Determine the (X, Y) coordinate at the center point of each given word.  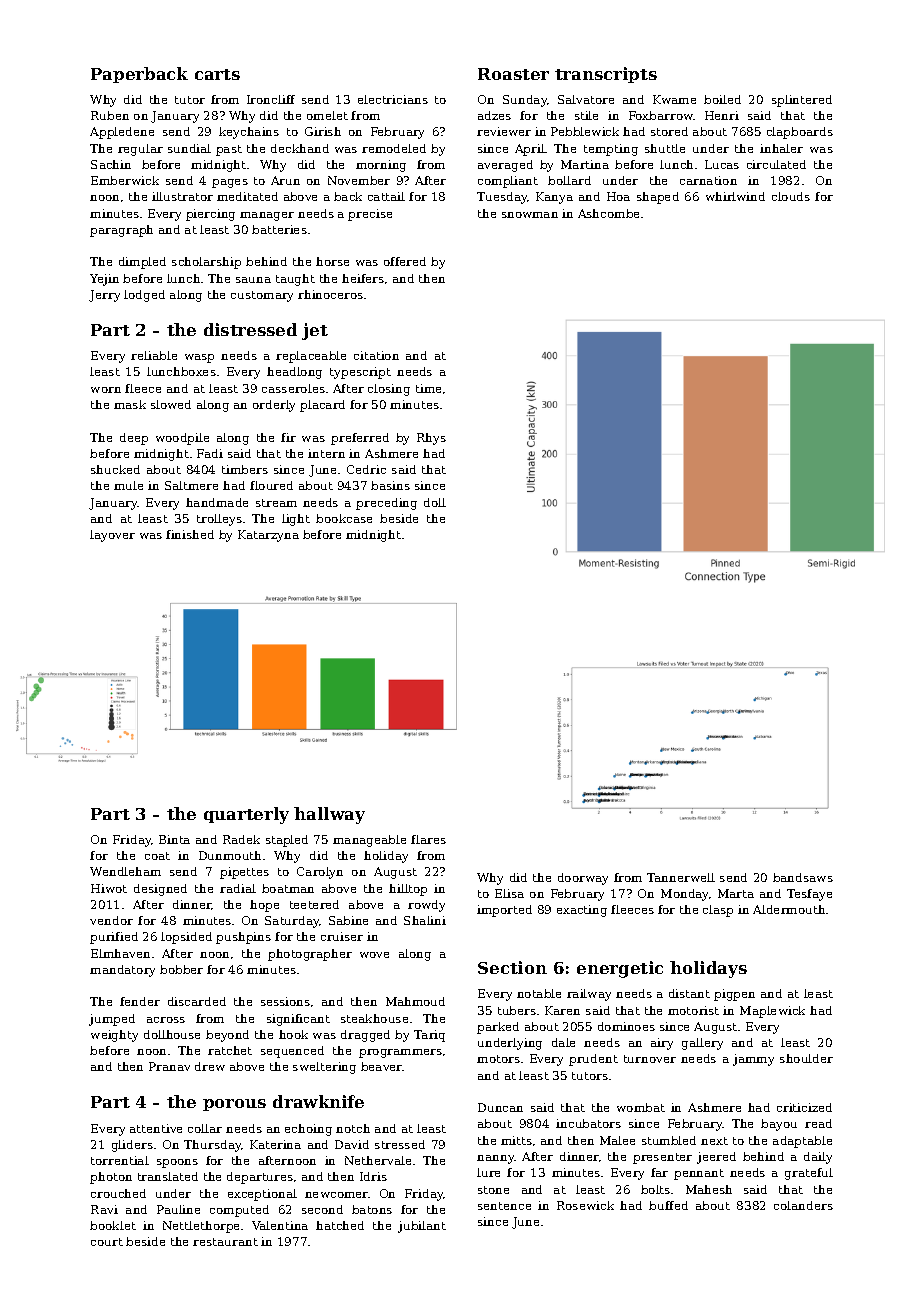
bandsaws (803, 877)
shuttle (665, 148)
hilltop (408, 890)
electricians (393, 99)
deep (134, 439)
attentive (156, 1128)
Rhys (431, 439)
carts (217, 74)
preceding (386, 504)
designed (160, 890)
